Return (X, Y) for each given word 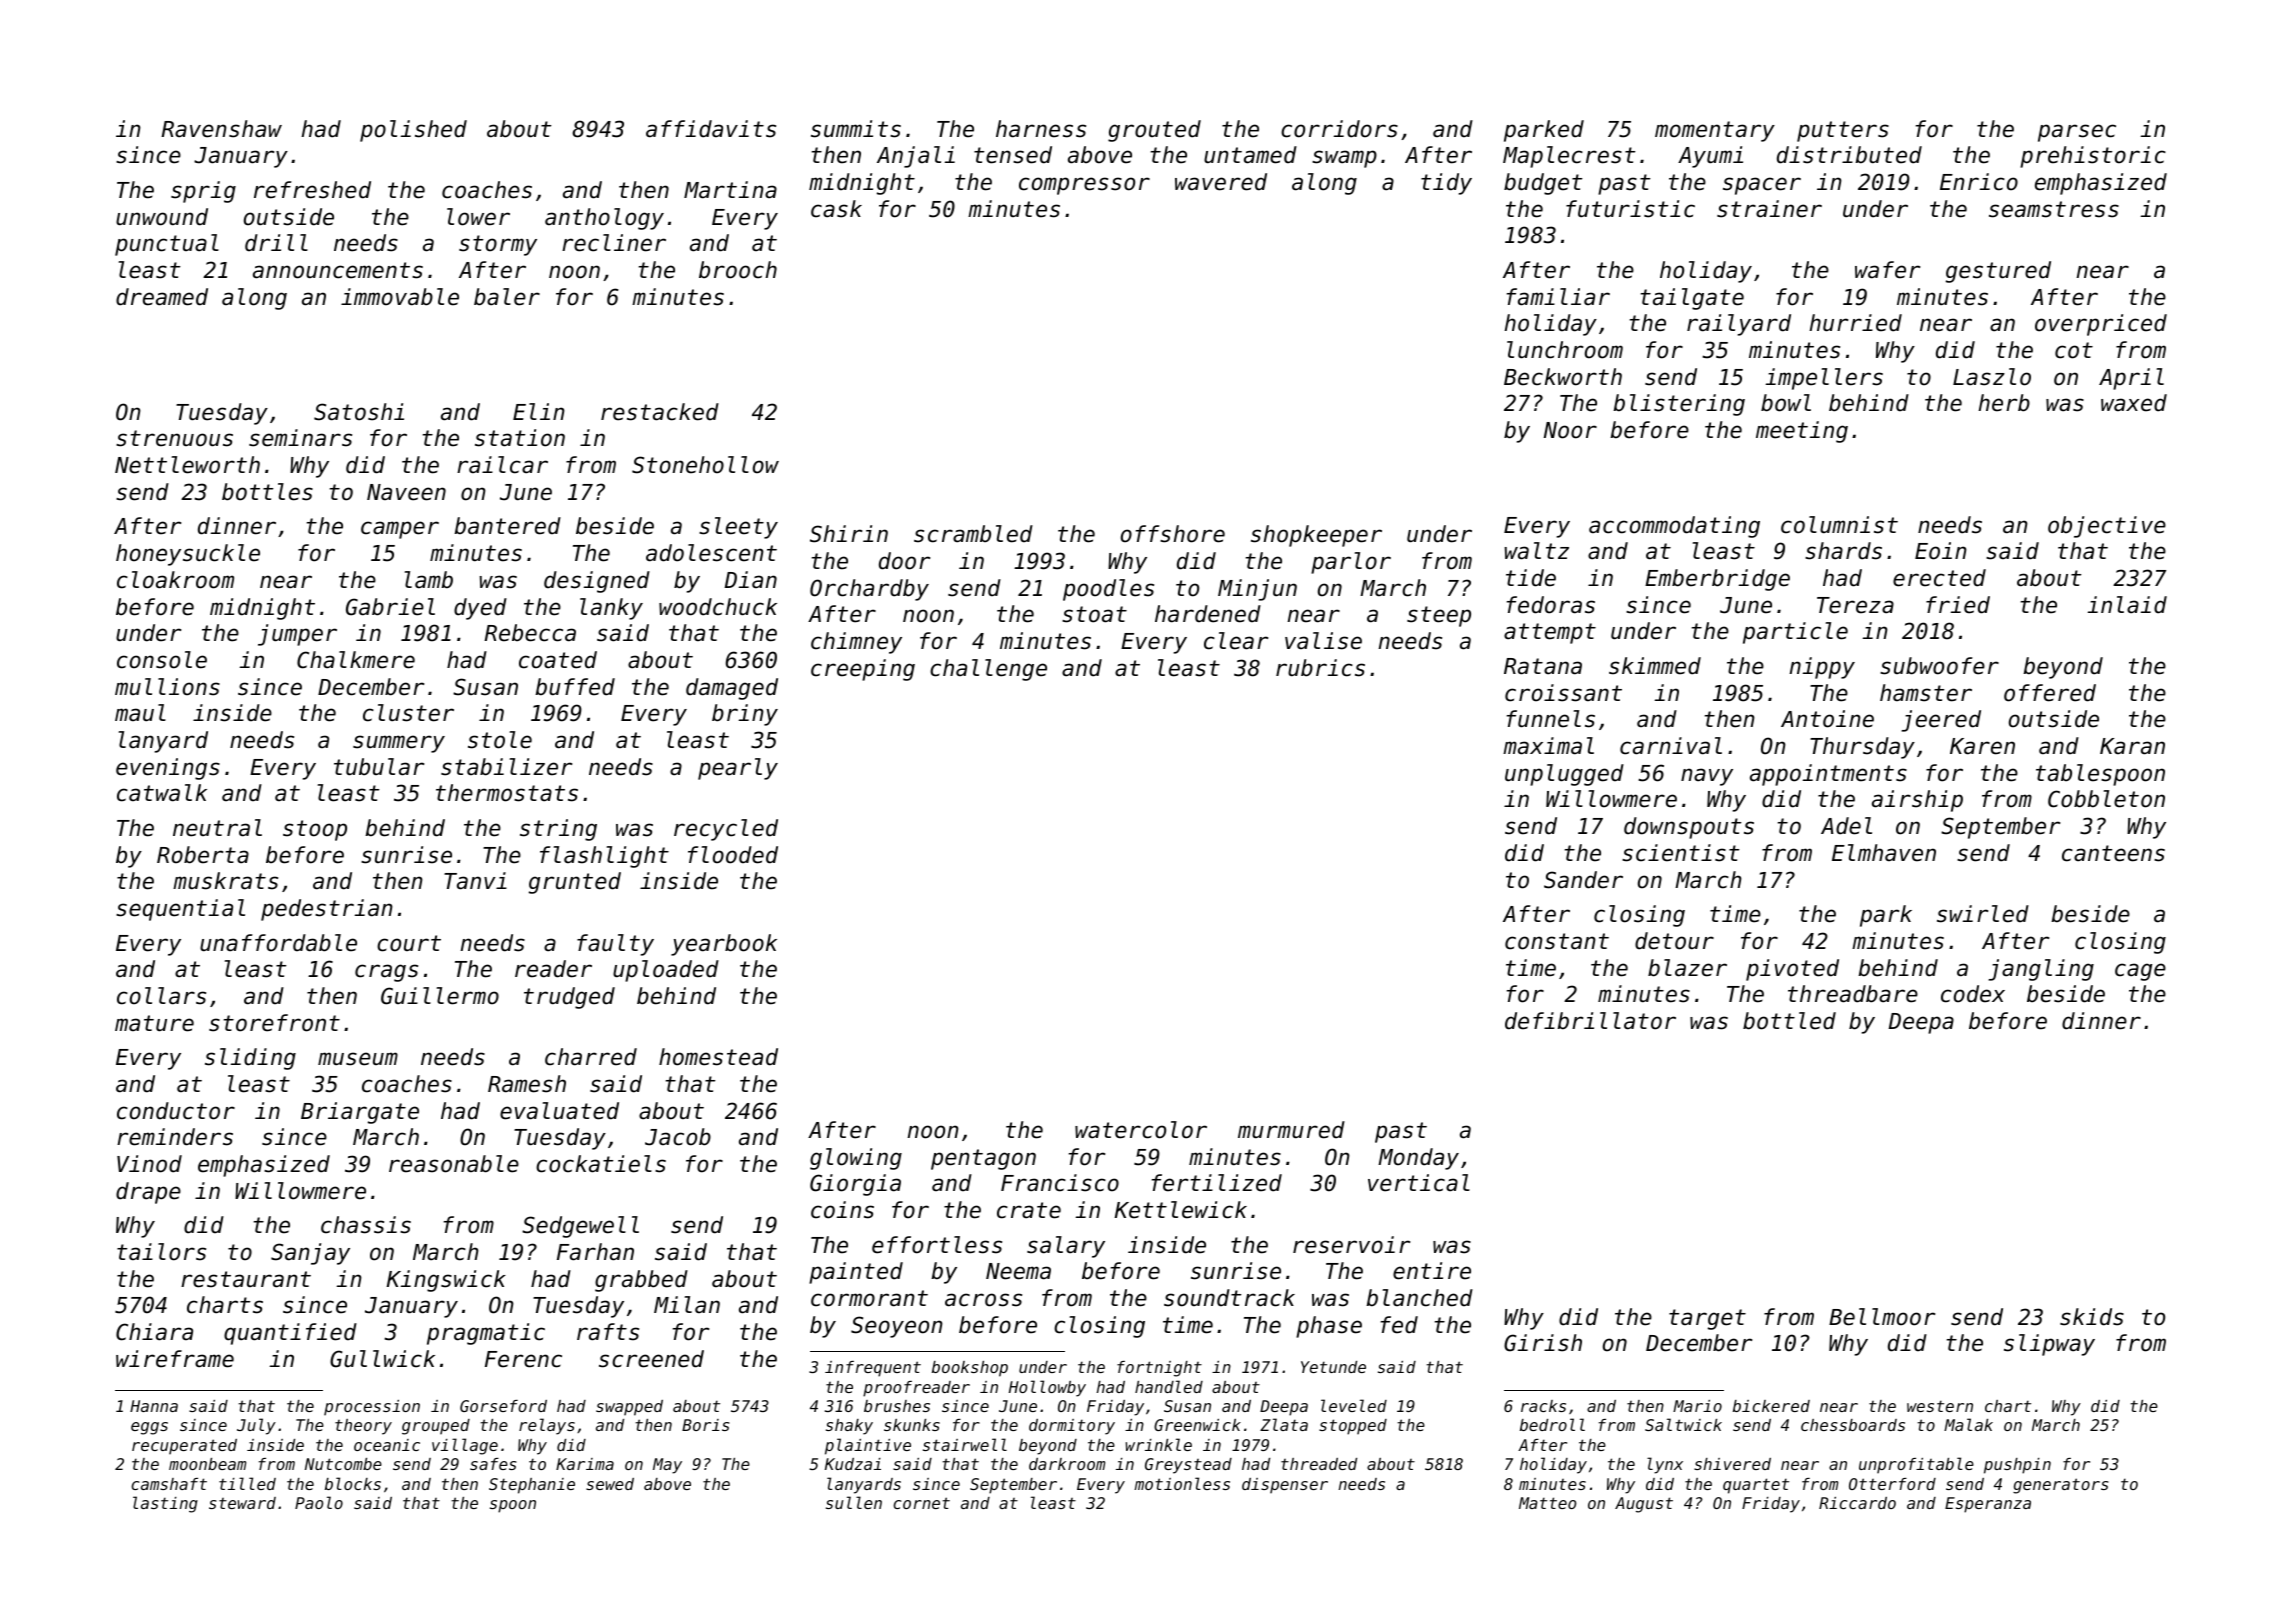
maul (140, 713)
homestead (718, 1057)
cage (2140, 972)
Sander (1583, 880)
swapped (629, 1408)
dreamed (162, 297)
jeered (1941, 721)
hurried (1856, 323)
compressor (1084, 186)
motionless (1182, 1483)
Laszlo (1992, 377)
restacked (660, 412)
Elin (539, 411)
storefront (274, 1023)
